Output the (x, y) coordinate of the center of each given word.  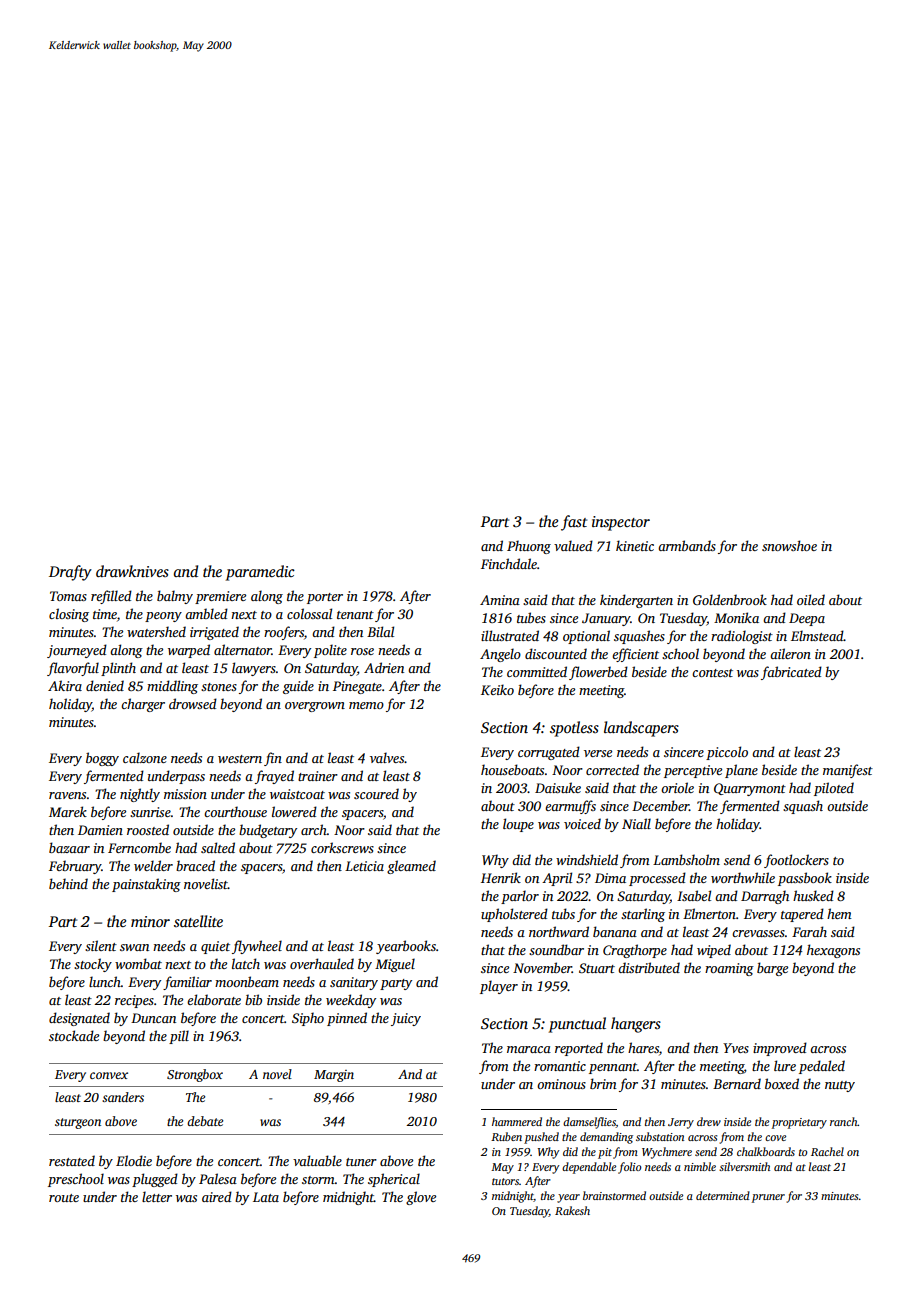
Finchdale (509, 563)
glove (421, 1198)
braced (195, 865)
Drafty (70, 573)
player (499, 987)
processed (657, 879)
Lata (266, 1197)
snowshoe (789, 545)
